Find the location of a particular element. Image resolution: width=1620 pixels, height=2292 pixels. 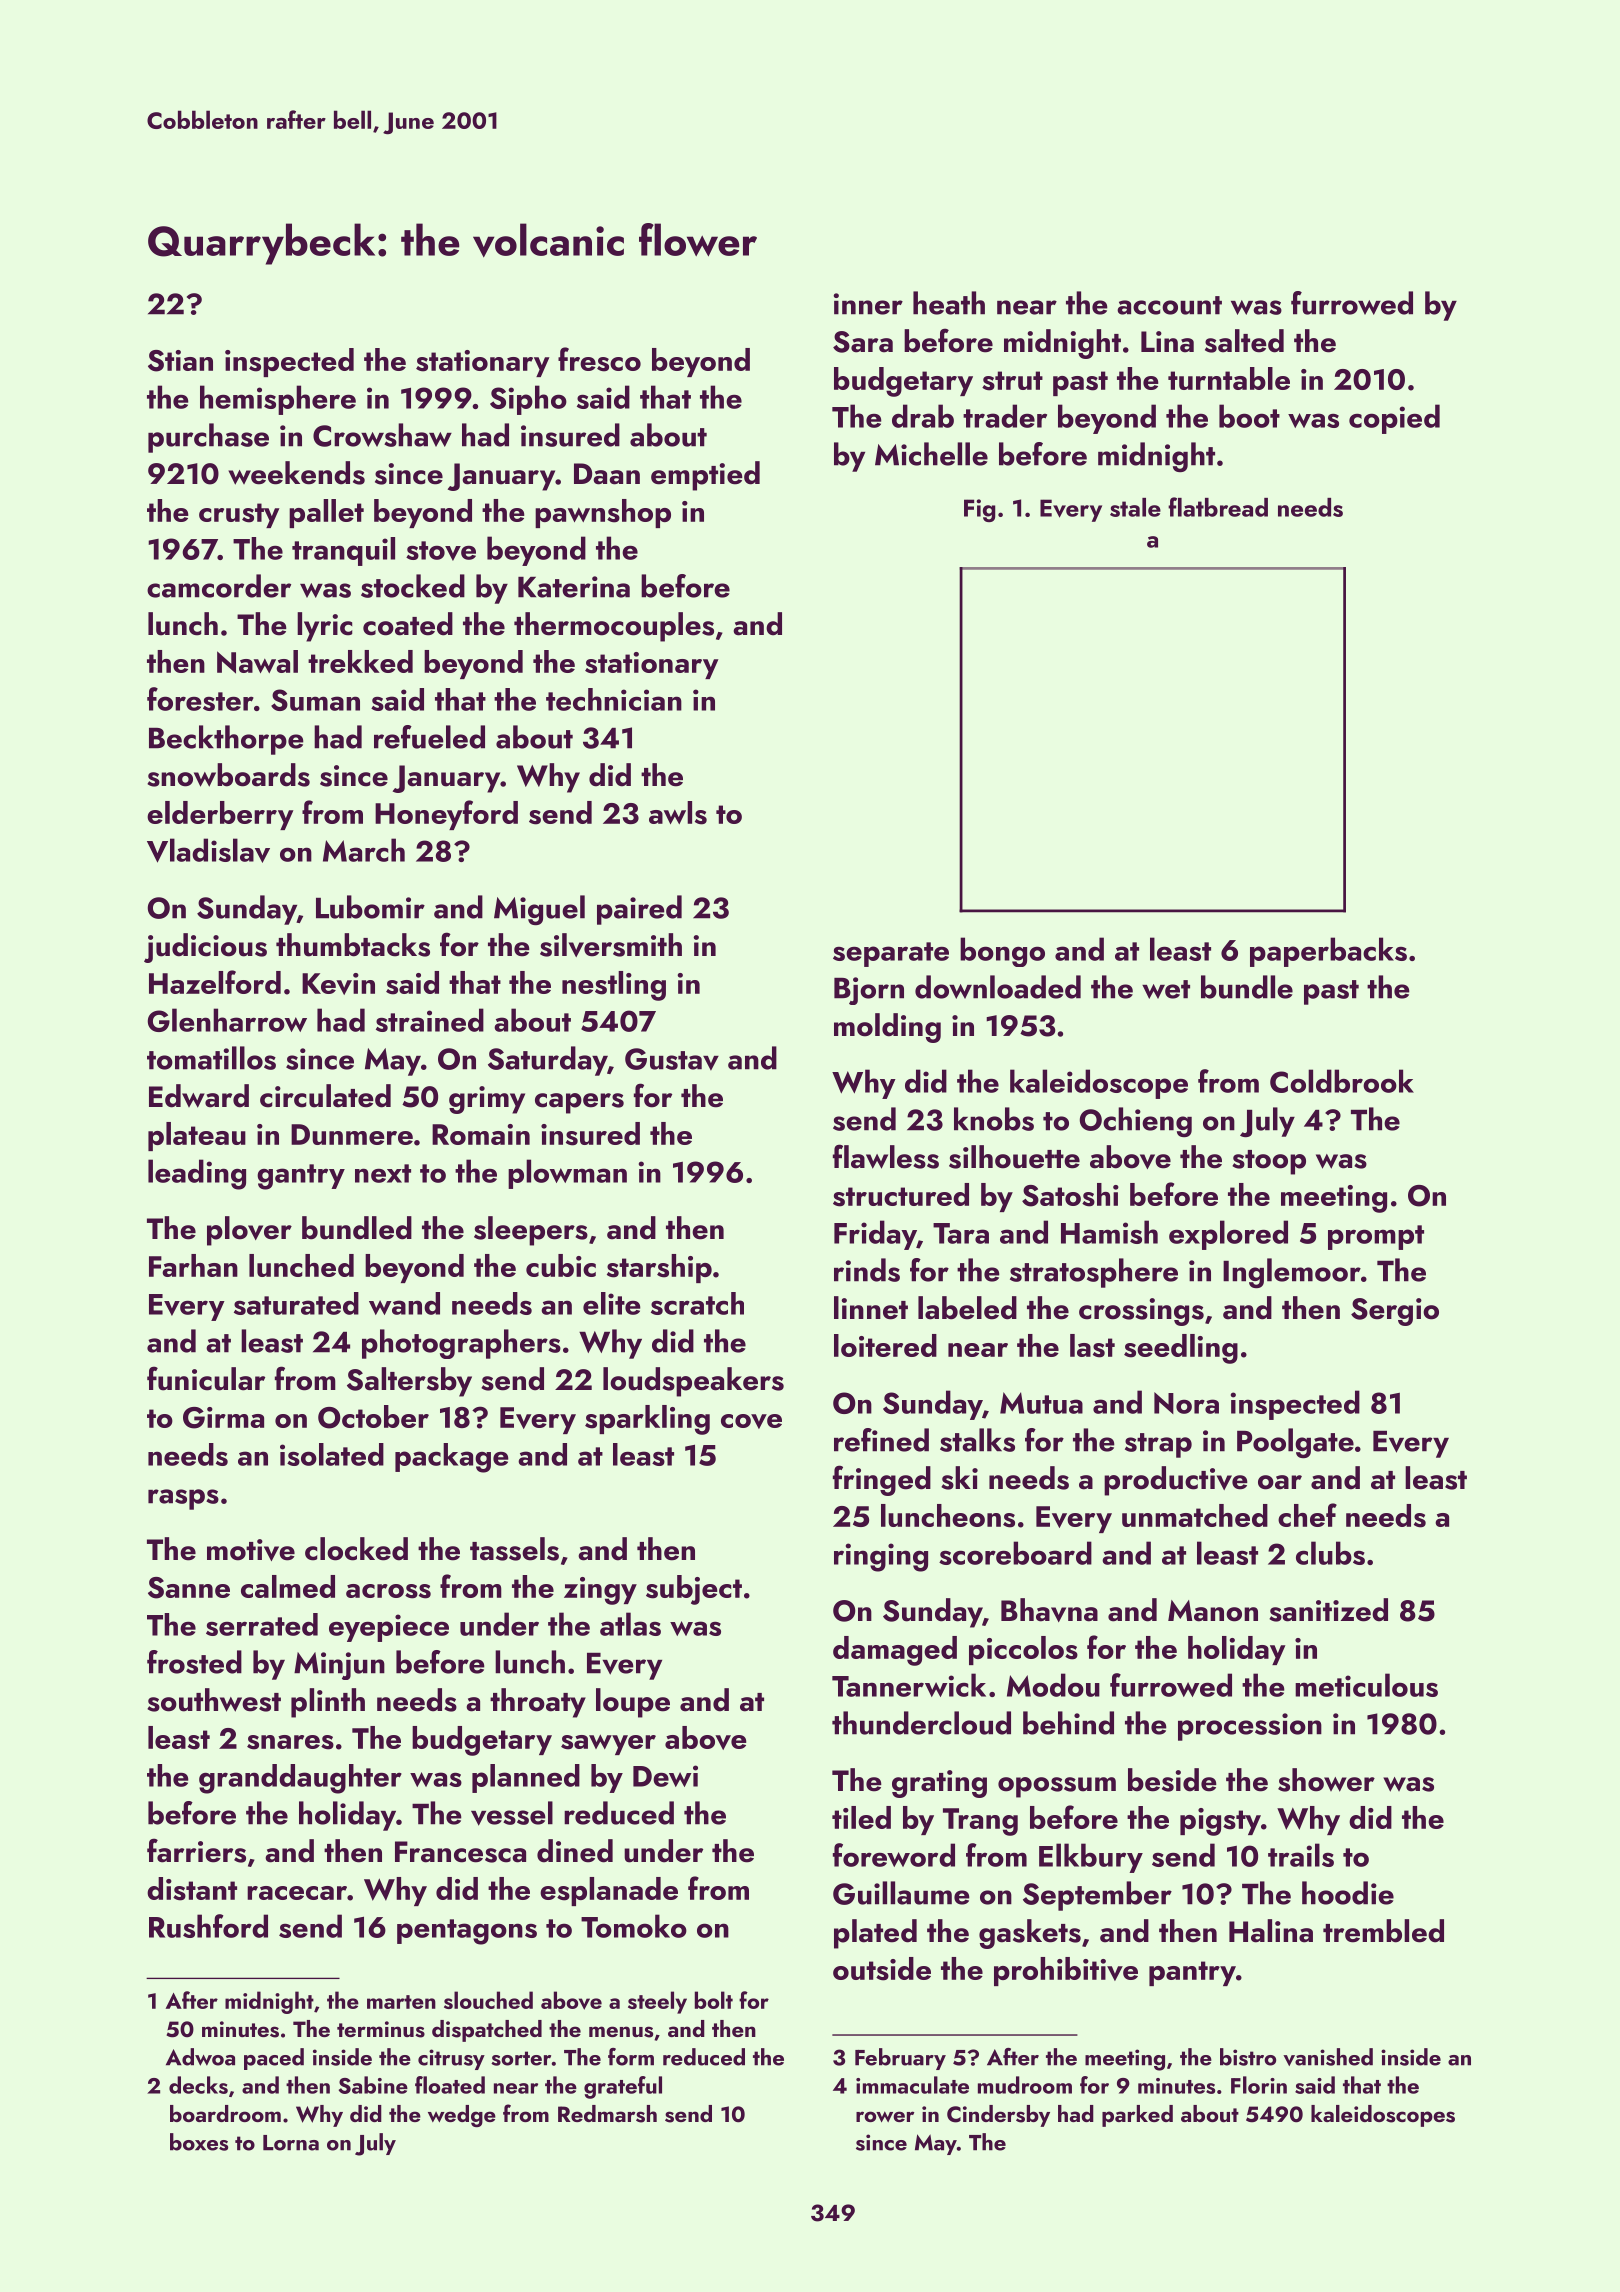

wet is located at coordinates (1166, 989).
